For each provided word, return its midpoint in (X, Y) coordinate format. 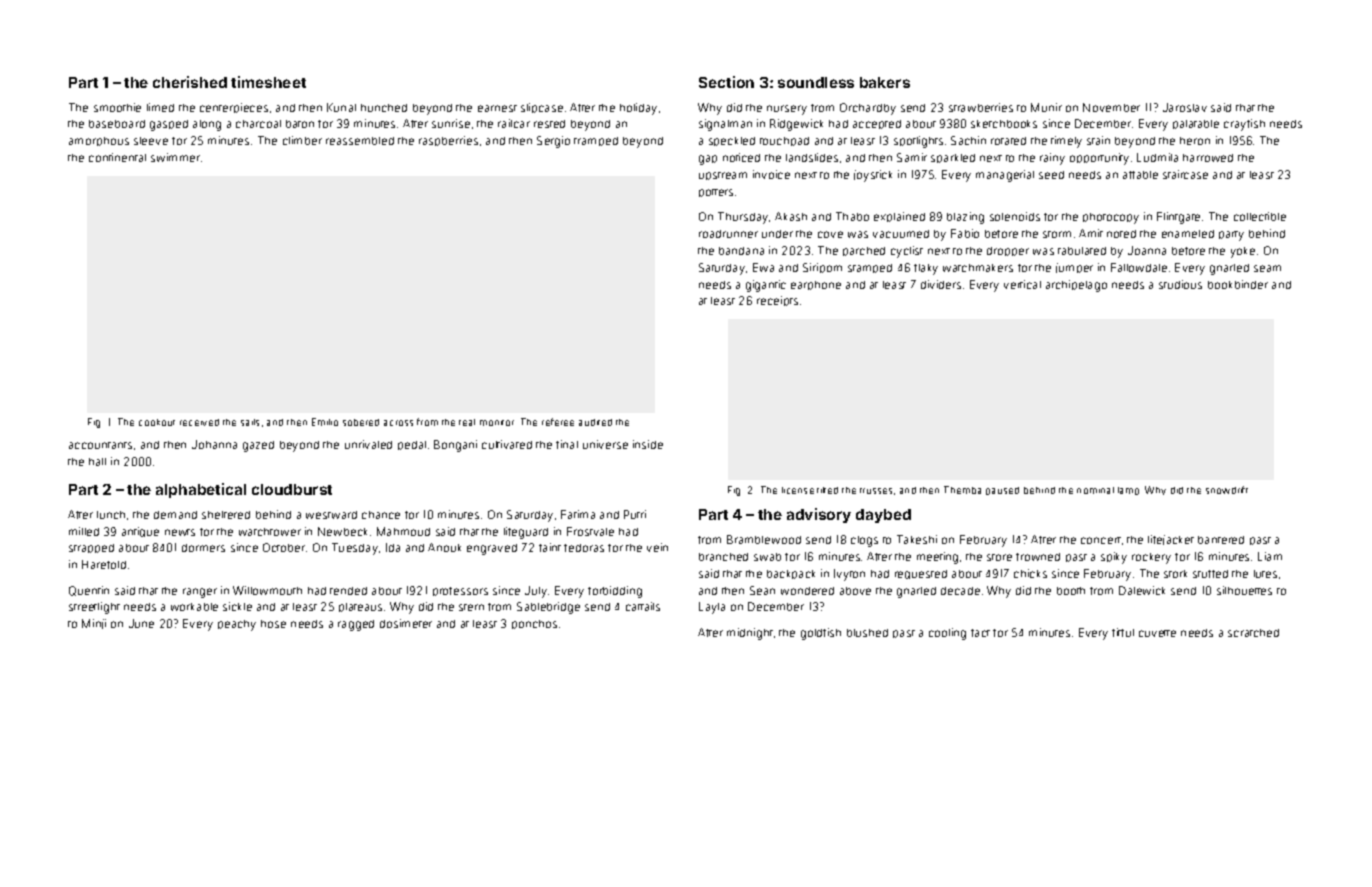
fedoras (584, 548)
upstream (723, 176)
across (398, 423)
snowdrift (1227, 490)
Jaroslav (1185, 107)
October (284, 547)
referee (558, 422)
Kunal (341, 107)
